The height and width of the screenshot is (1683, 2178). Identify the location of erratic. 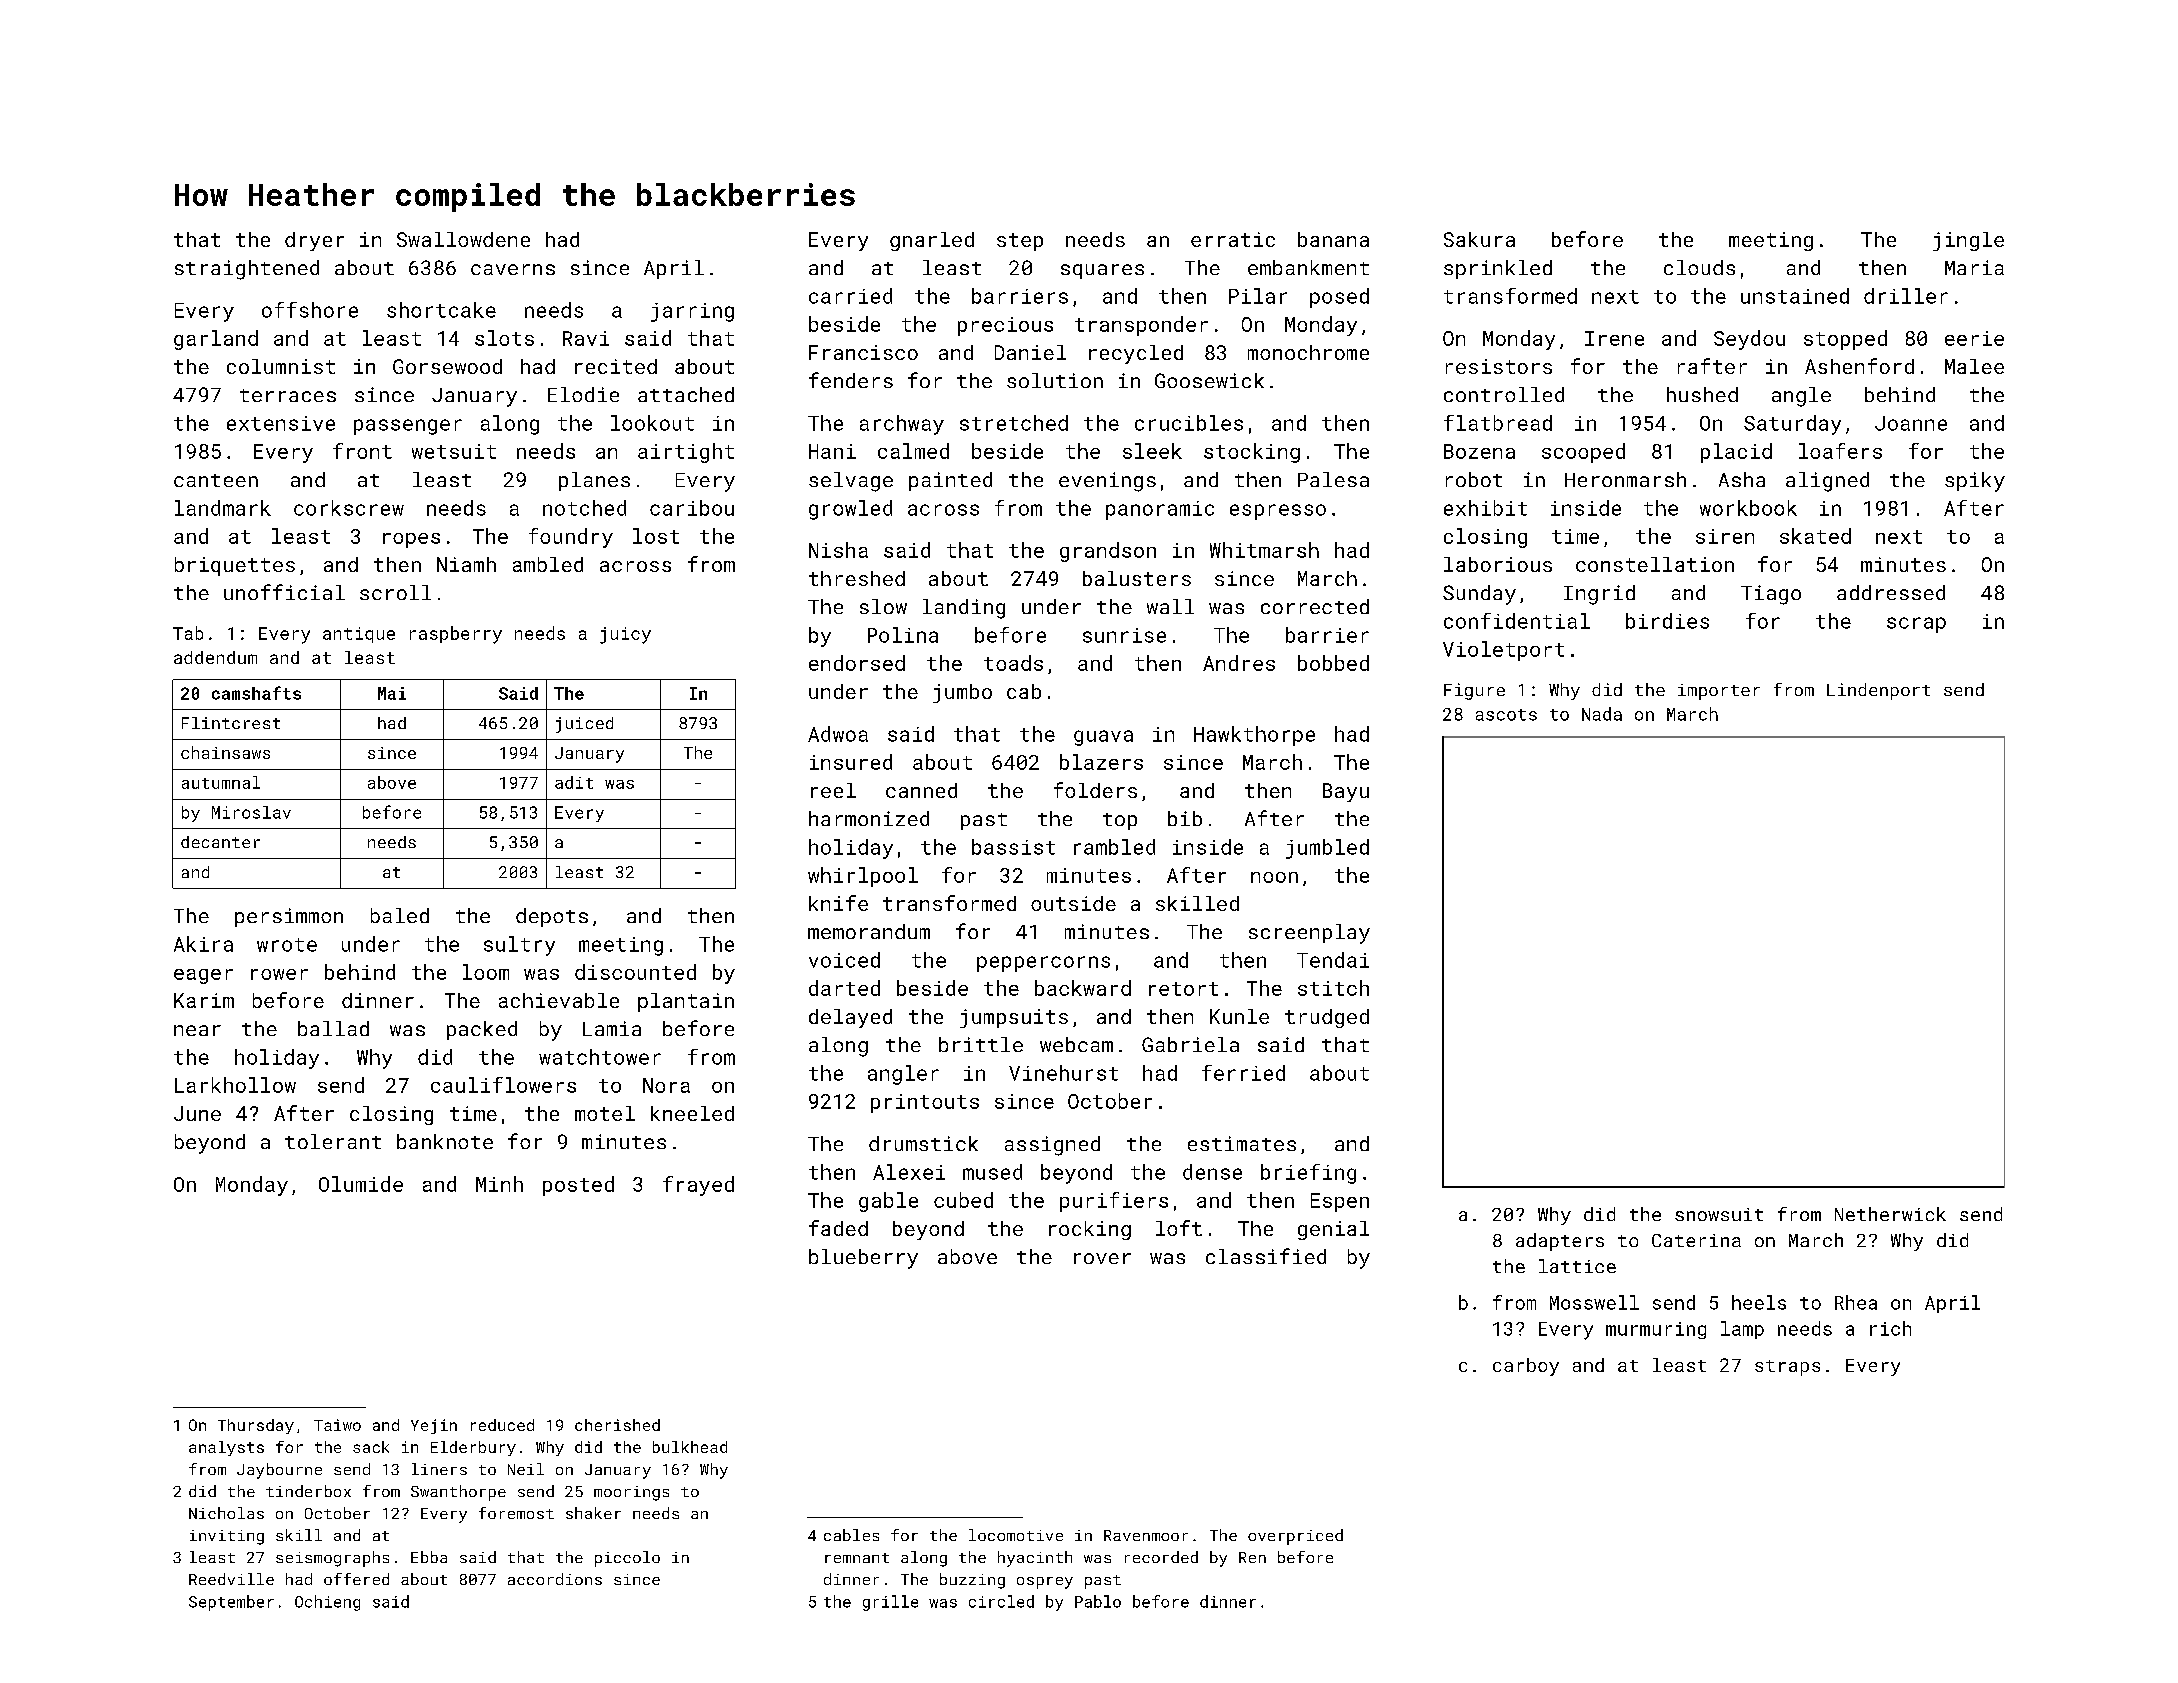
(1233, 239).
